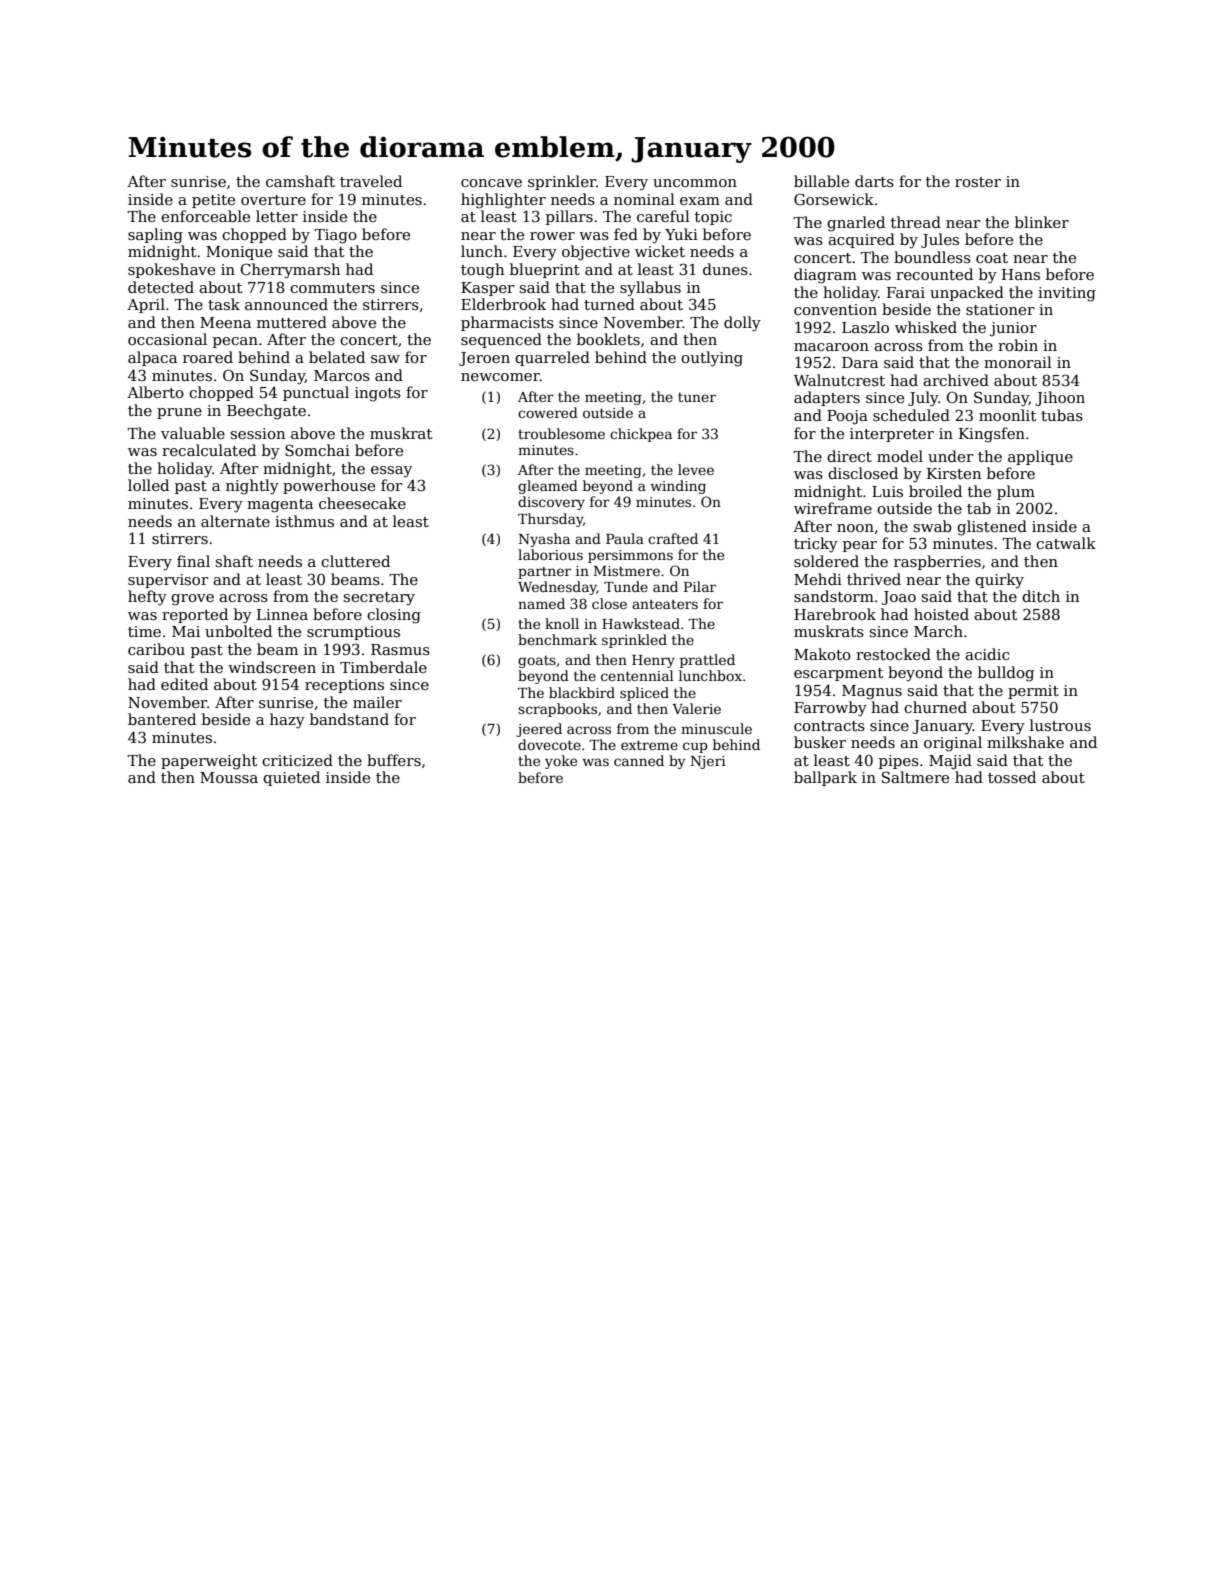 The image size is (1227, 1588). I want to click on session, so click(257, 433).
